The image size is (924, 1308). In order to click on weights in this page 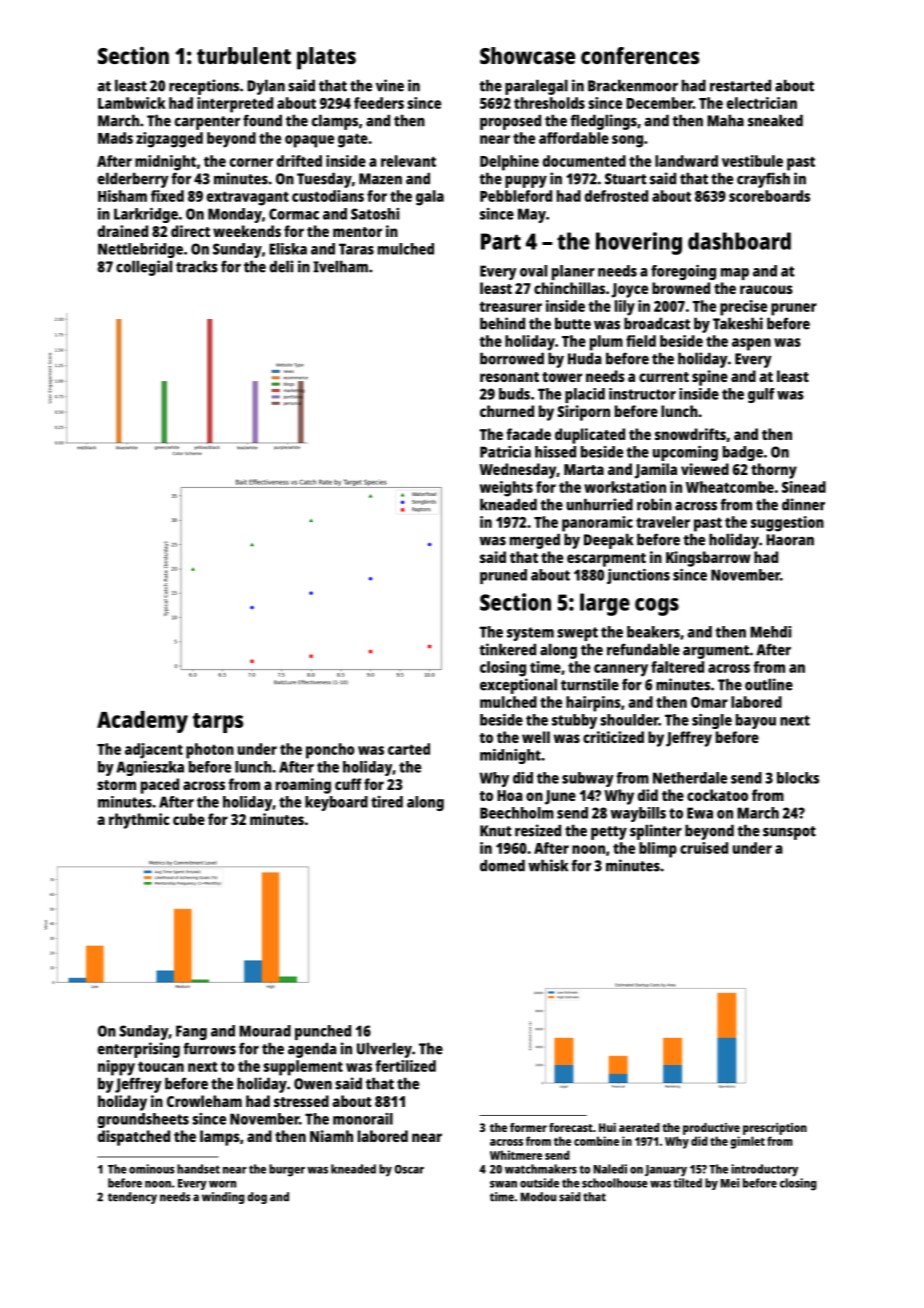, I will do `click(506, 489)`.
